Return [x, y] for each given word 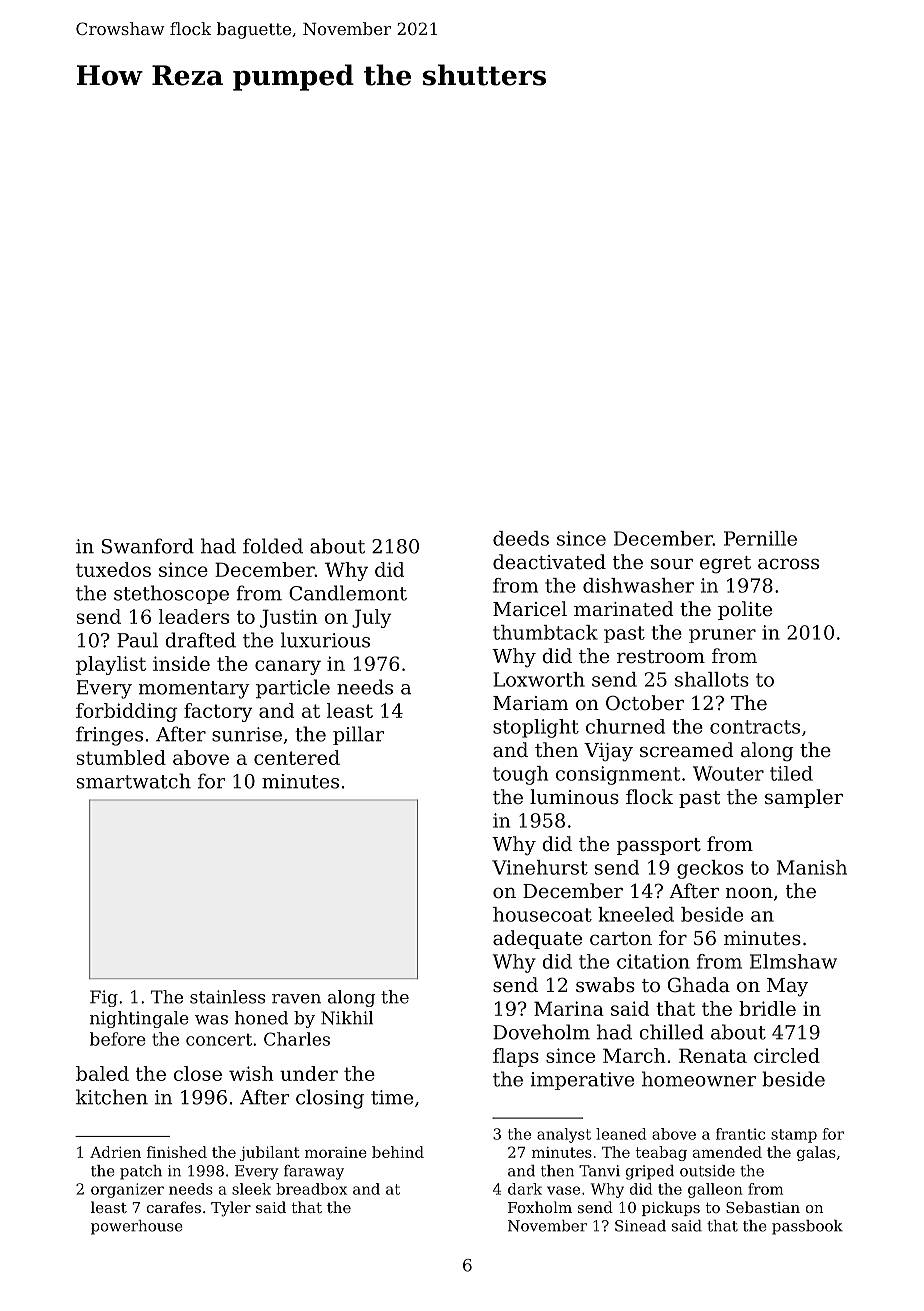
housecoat [542, 914]
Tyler [231, 1209]
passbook [807, 1227]
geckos [710, 869]
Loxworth [539, 679]
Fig [104, 998]
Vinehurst [540, 867]
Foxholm [540, 1207]
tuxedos [113, 569]
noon [749, 893]
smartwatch [134, 781]
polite [745, 610]
